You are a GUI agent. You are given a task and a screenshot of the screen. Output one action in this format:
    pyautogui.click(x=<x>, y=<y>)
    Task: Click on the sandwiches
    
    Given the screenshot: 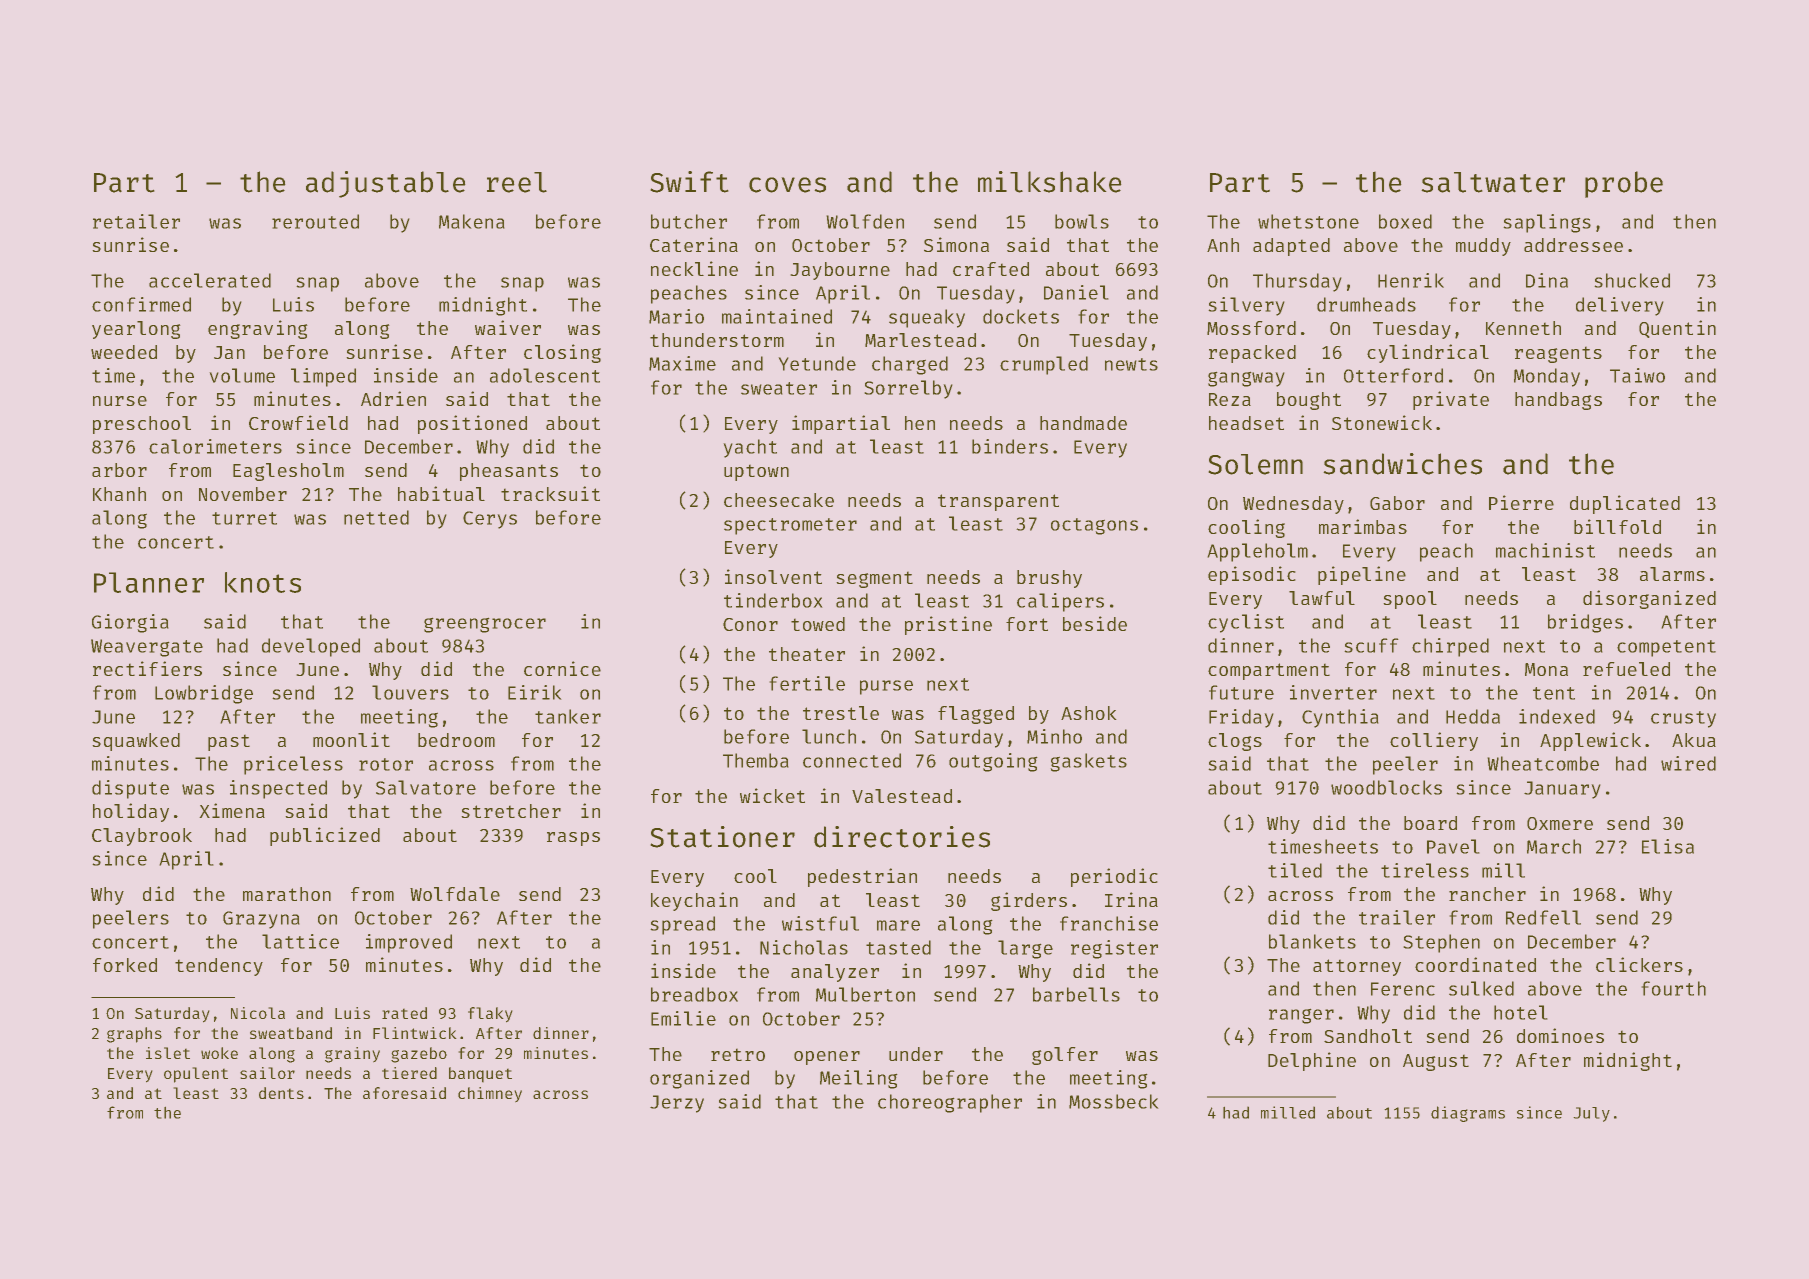 What is the action you would take?
    pyautogui.click(x=1402, y=464)
